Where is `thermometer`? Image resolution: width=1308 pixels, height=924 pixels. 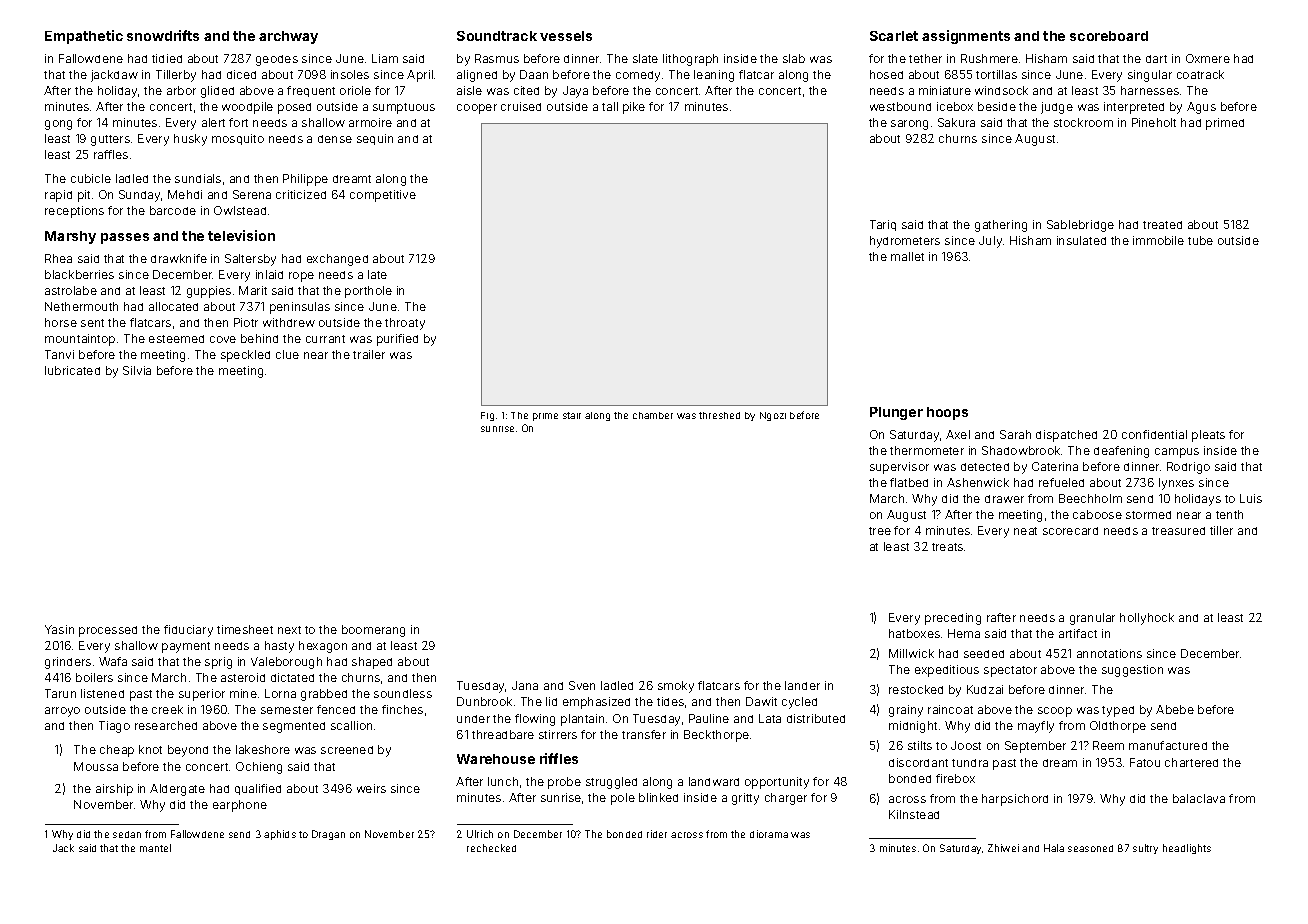
thermometer is located at coordinates (927, 450).
